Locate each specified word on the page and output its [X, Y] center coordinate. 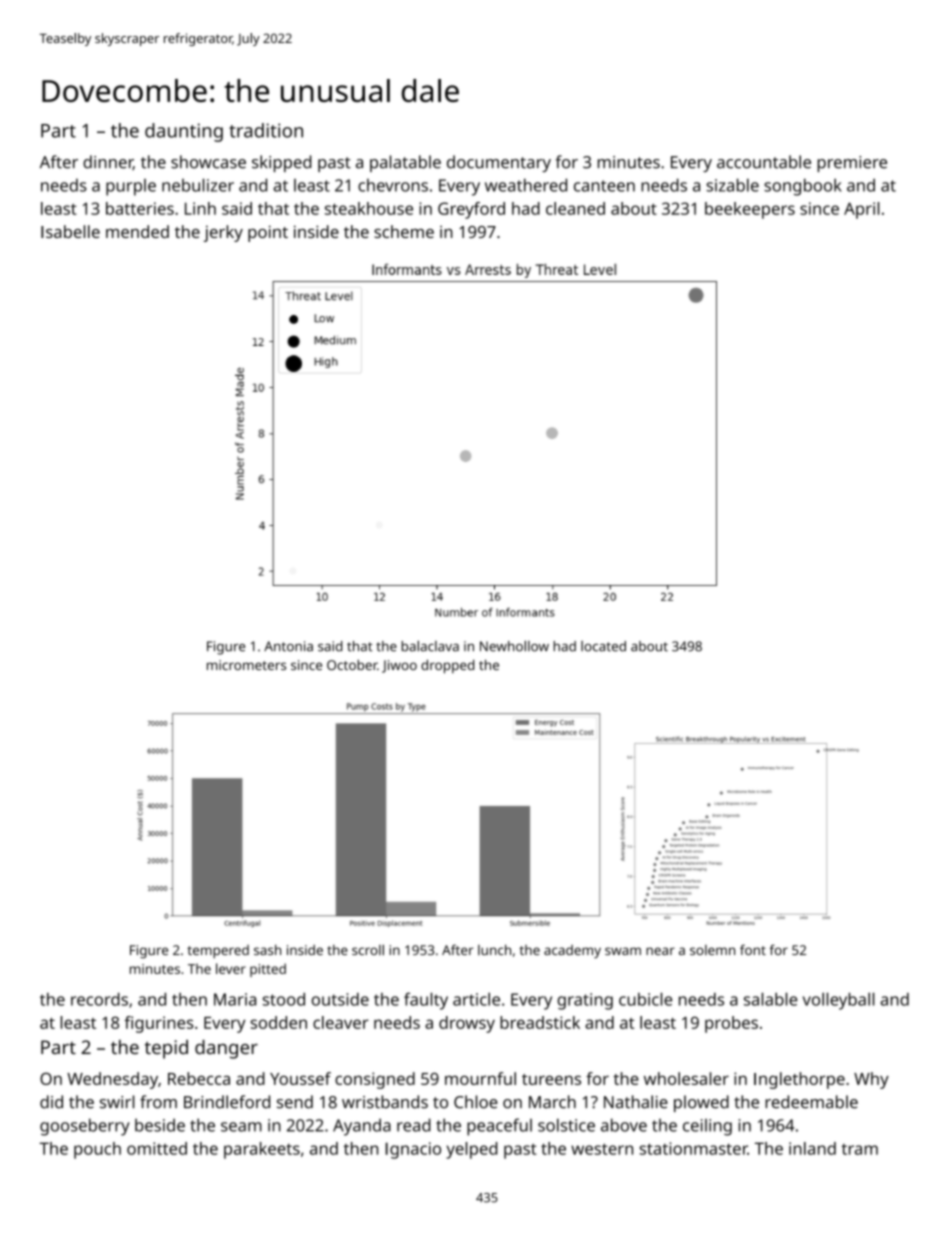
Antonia [288, 646]
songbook [803, 187]
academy [572, 952]
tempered [218, 951]
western [602, 1149]
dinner [108, 162]
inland [812, 1148]
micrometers [246, 665]
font [753, 949]
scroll [368, 950]
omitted [157, 1148]
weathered [526, 185]
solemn [712, 950]
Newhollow [514, 646]
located [603, 646]
